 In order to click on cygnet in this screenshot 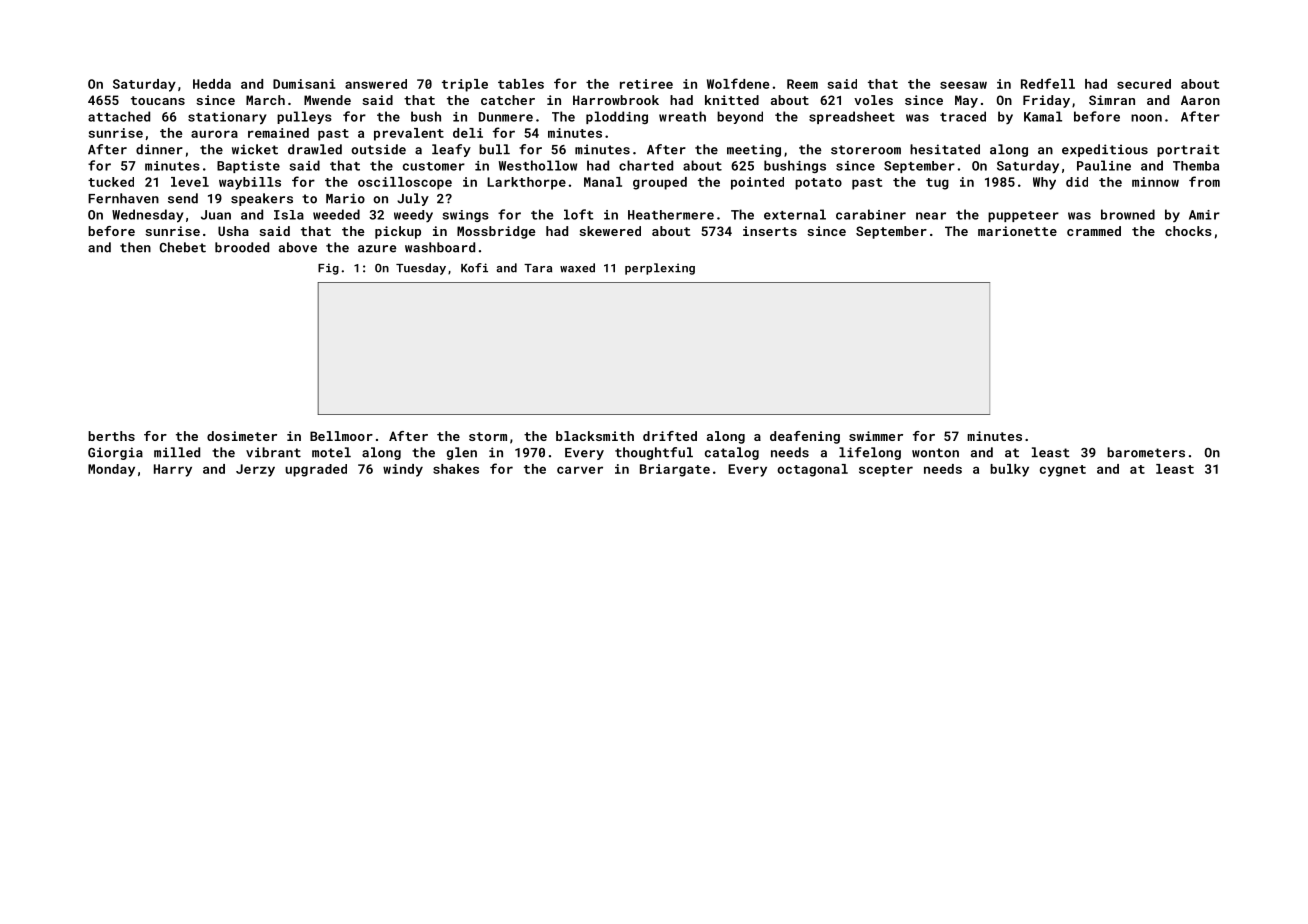, I will do `click(1063, 471)`.
